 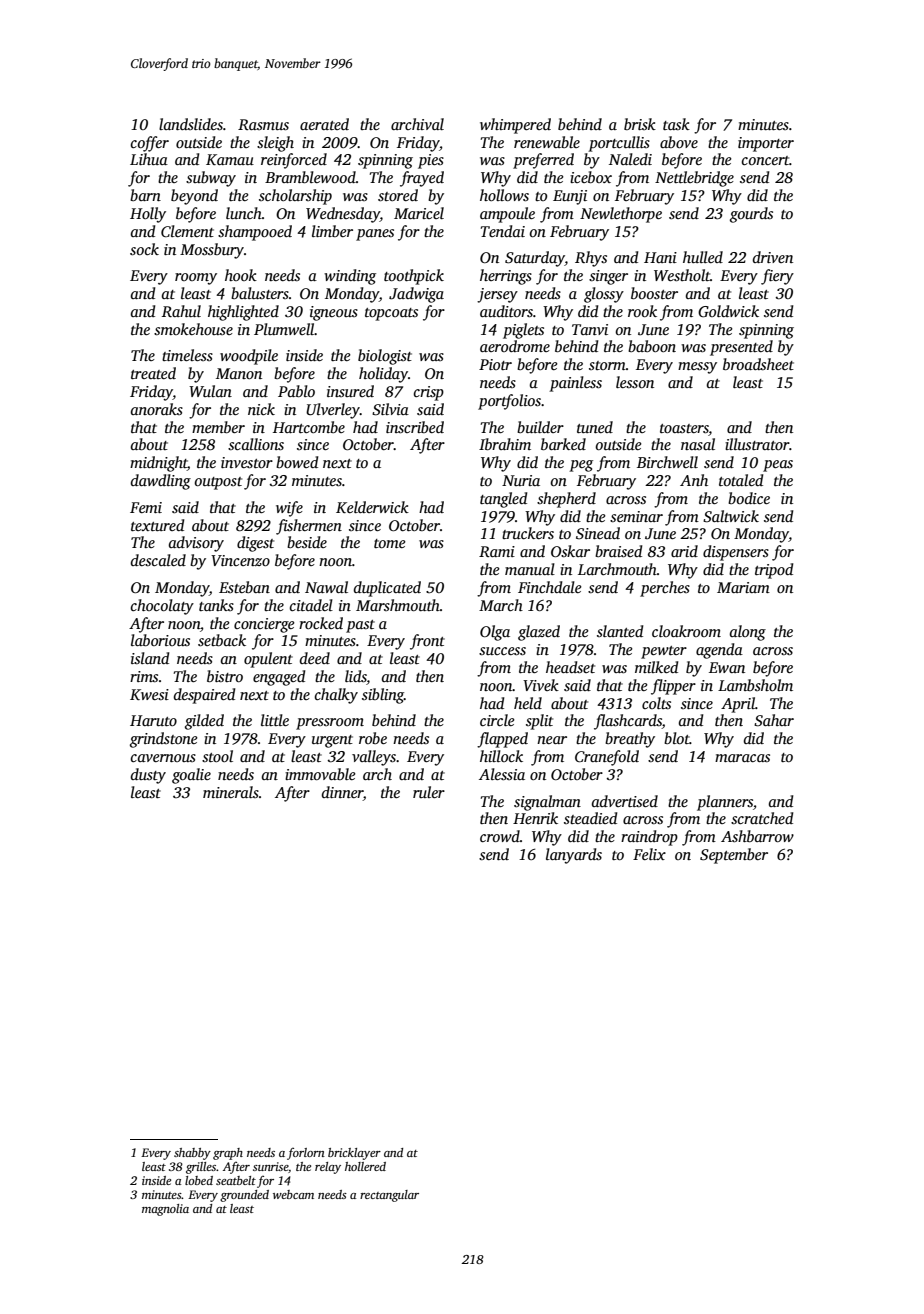 What do you see at coordinates (731, 516) in the document?
I see `Saltwick` at bounding box center [731, 516].
